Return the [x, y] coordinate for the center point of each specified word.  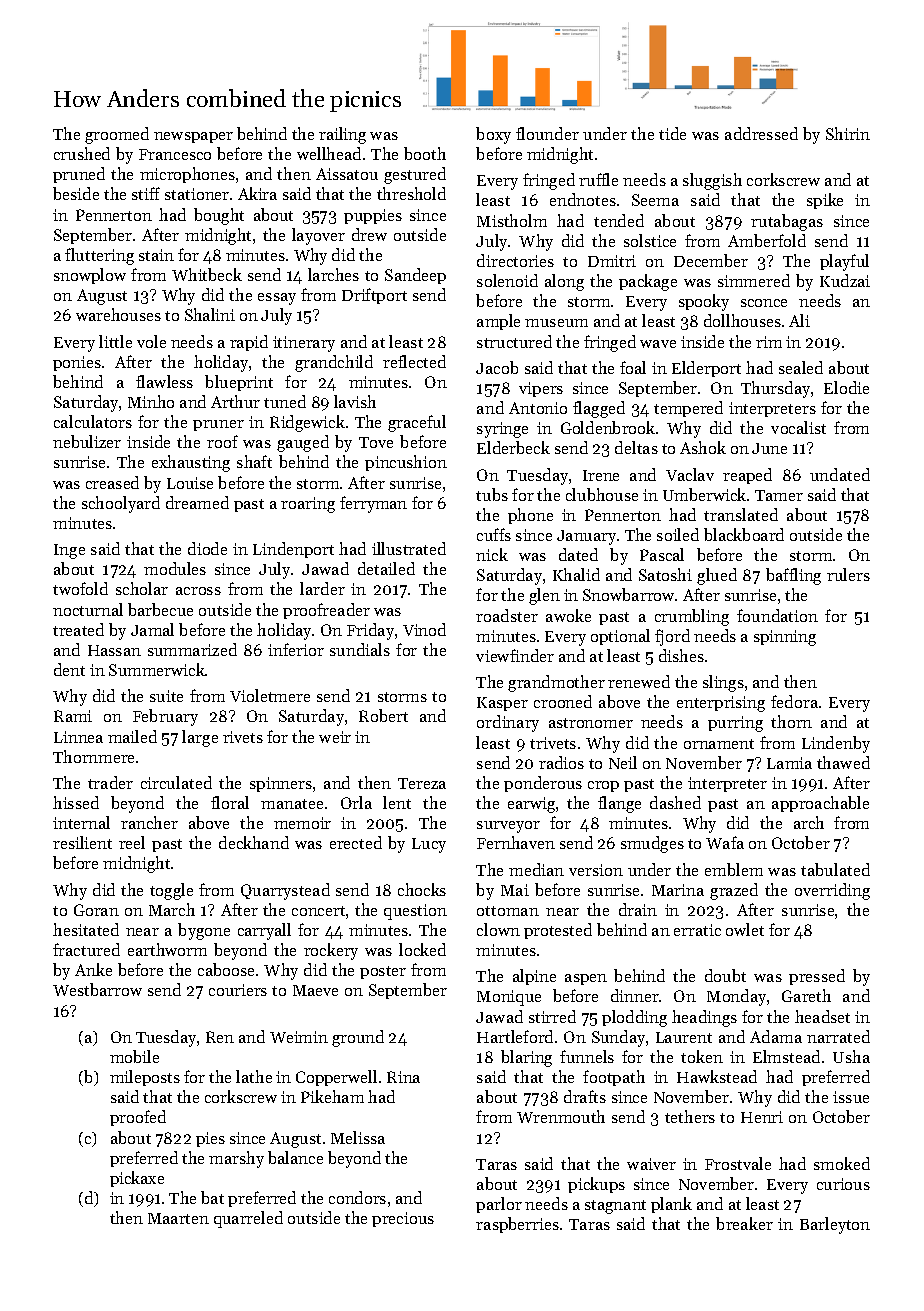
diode [207, 548]
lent [397, 802]
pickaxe [137, 1179]
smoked [842, 1163]
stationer [197, 194]
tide [672, 133]
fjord [672, 637]
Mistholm [512, 220]
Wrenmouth [561, 1116]
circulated [176, 782]
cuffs [494, 534]
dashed [675, 802]
